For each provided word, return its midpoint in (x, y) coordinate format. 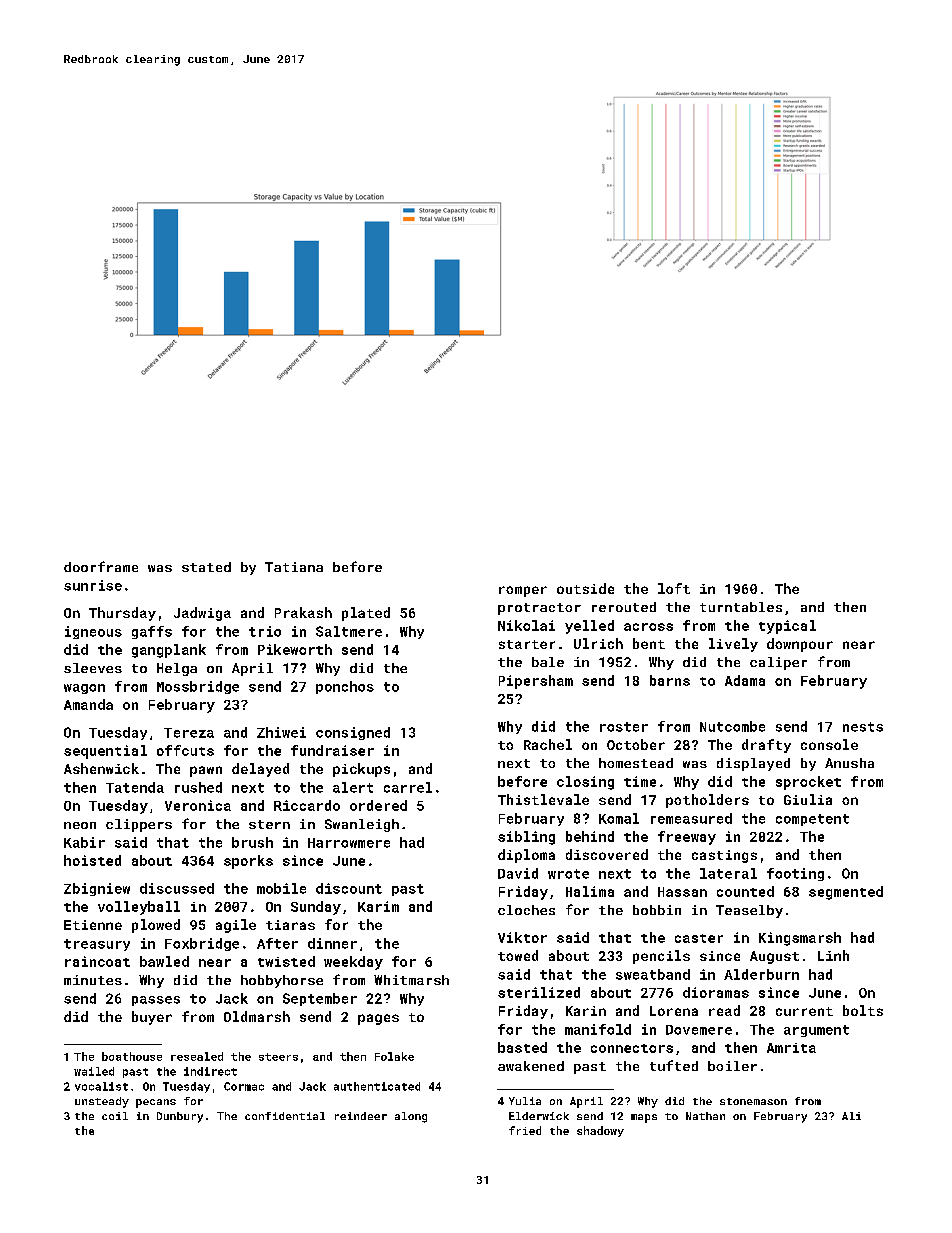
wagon (84, 689)
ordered (378, 805)
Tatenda (135, 787)
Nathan (705, 1116)
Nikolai (526, 625)
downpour (800, 645)
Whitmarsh (411, 980)
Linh (833, 955)
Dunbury (180, 1117)
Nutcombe (732, 726)
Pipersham (536, 682)
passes (156, 1001)
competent (812, 820)
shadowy (600, 1131)
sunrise (93, 585)
